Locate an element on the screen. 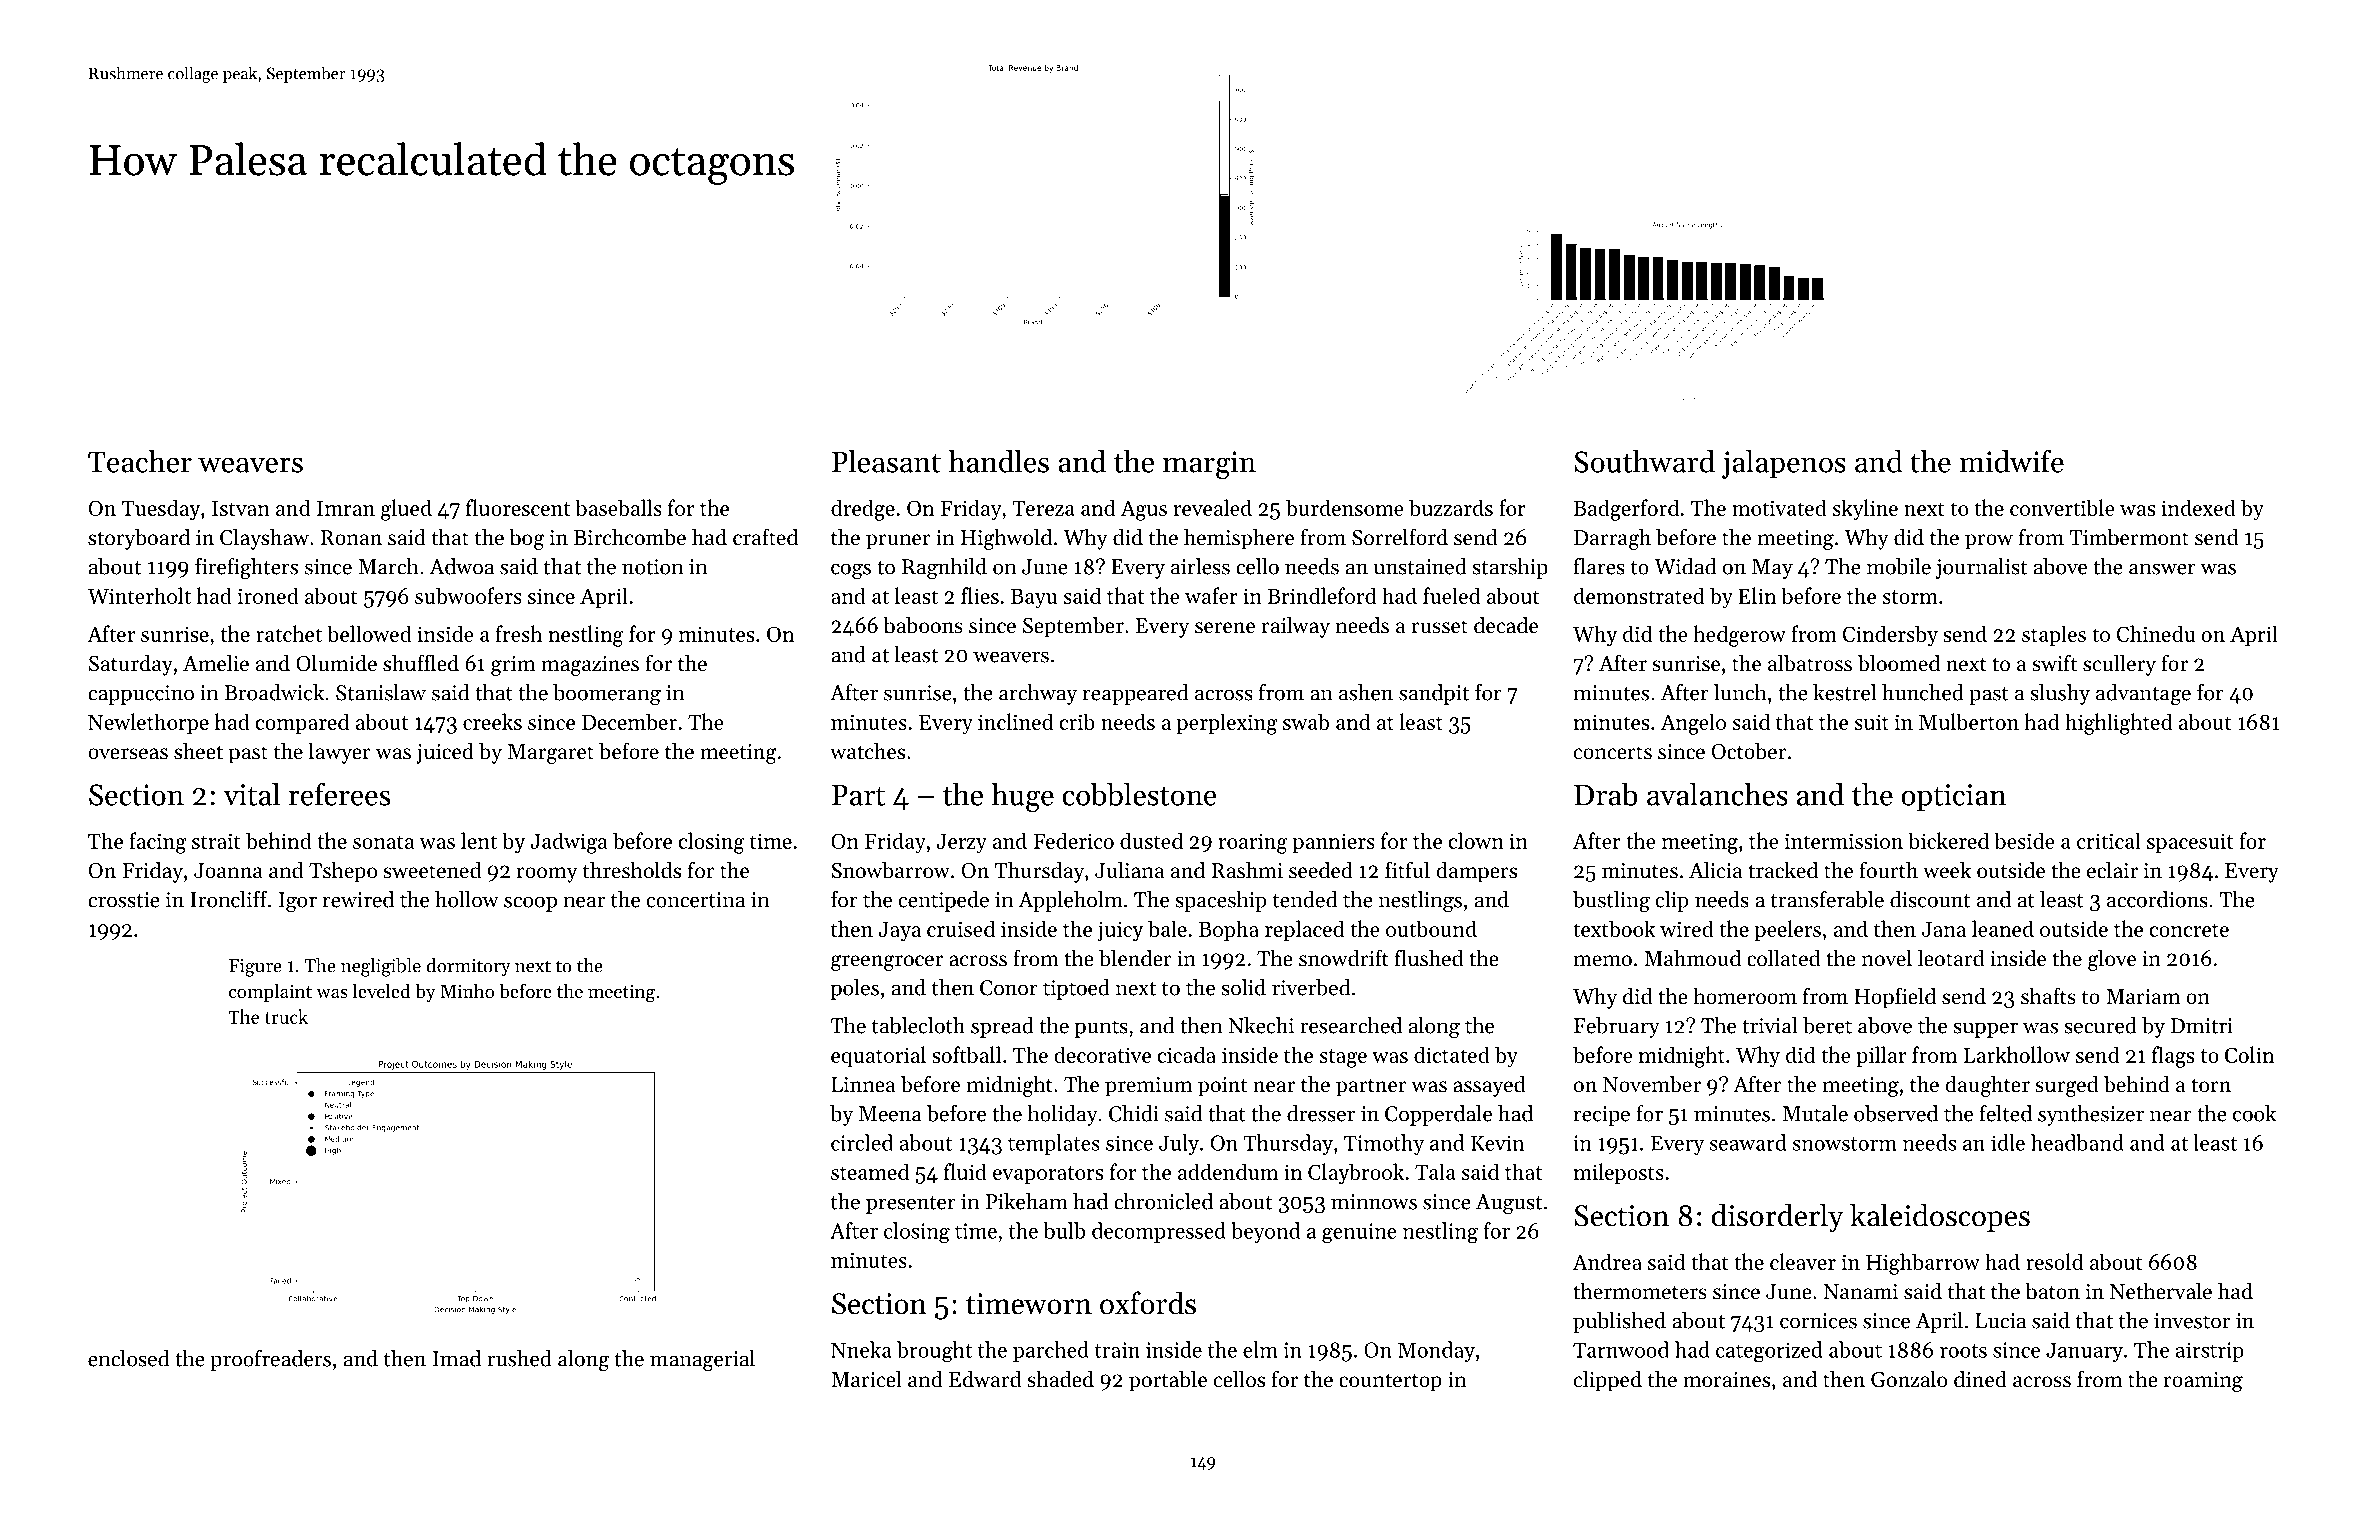  dined is located at coordinates (1980, 1379).
